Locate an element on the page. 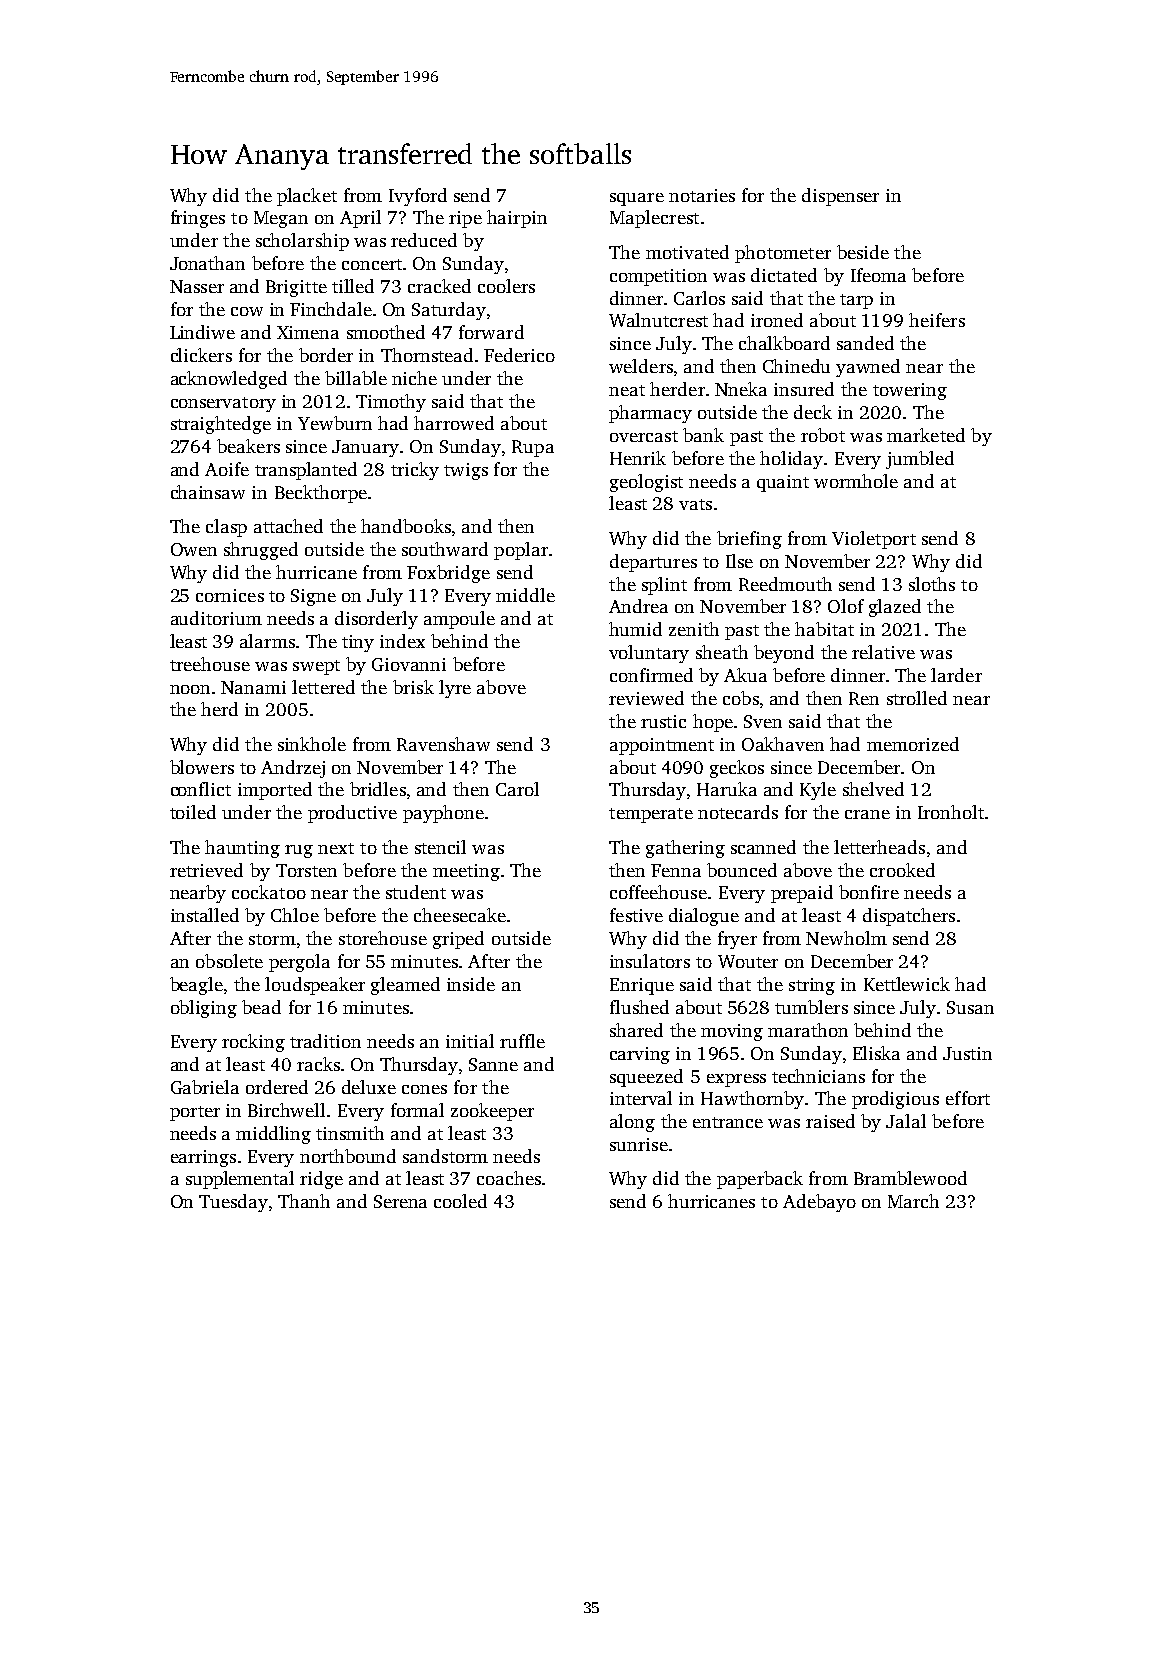 Image resolution: width=1165 pixels, height=1654 pixels. Reedmouth is located at coordinates (785, 584).
